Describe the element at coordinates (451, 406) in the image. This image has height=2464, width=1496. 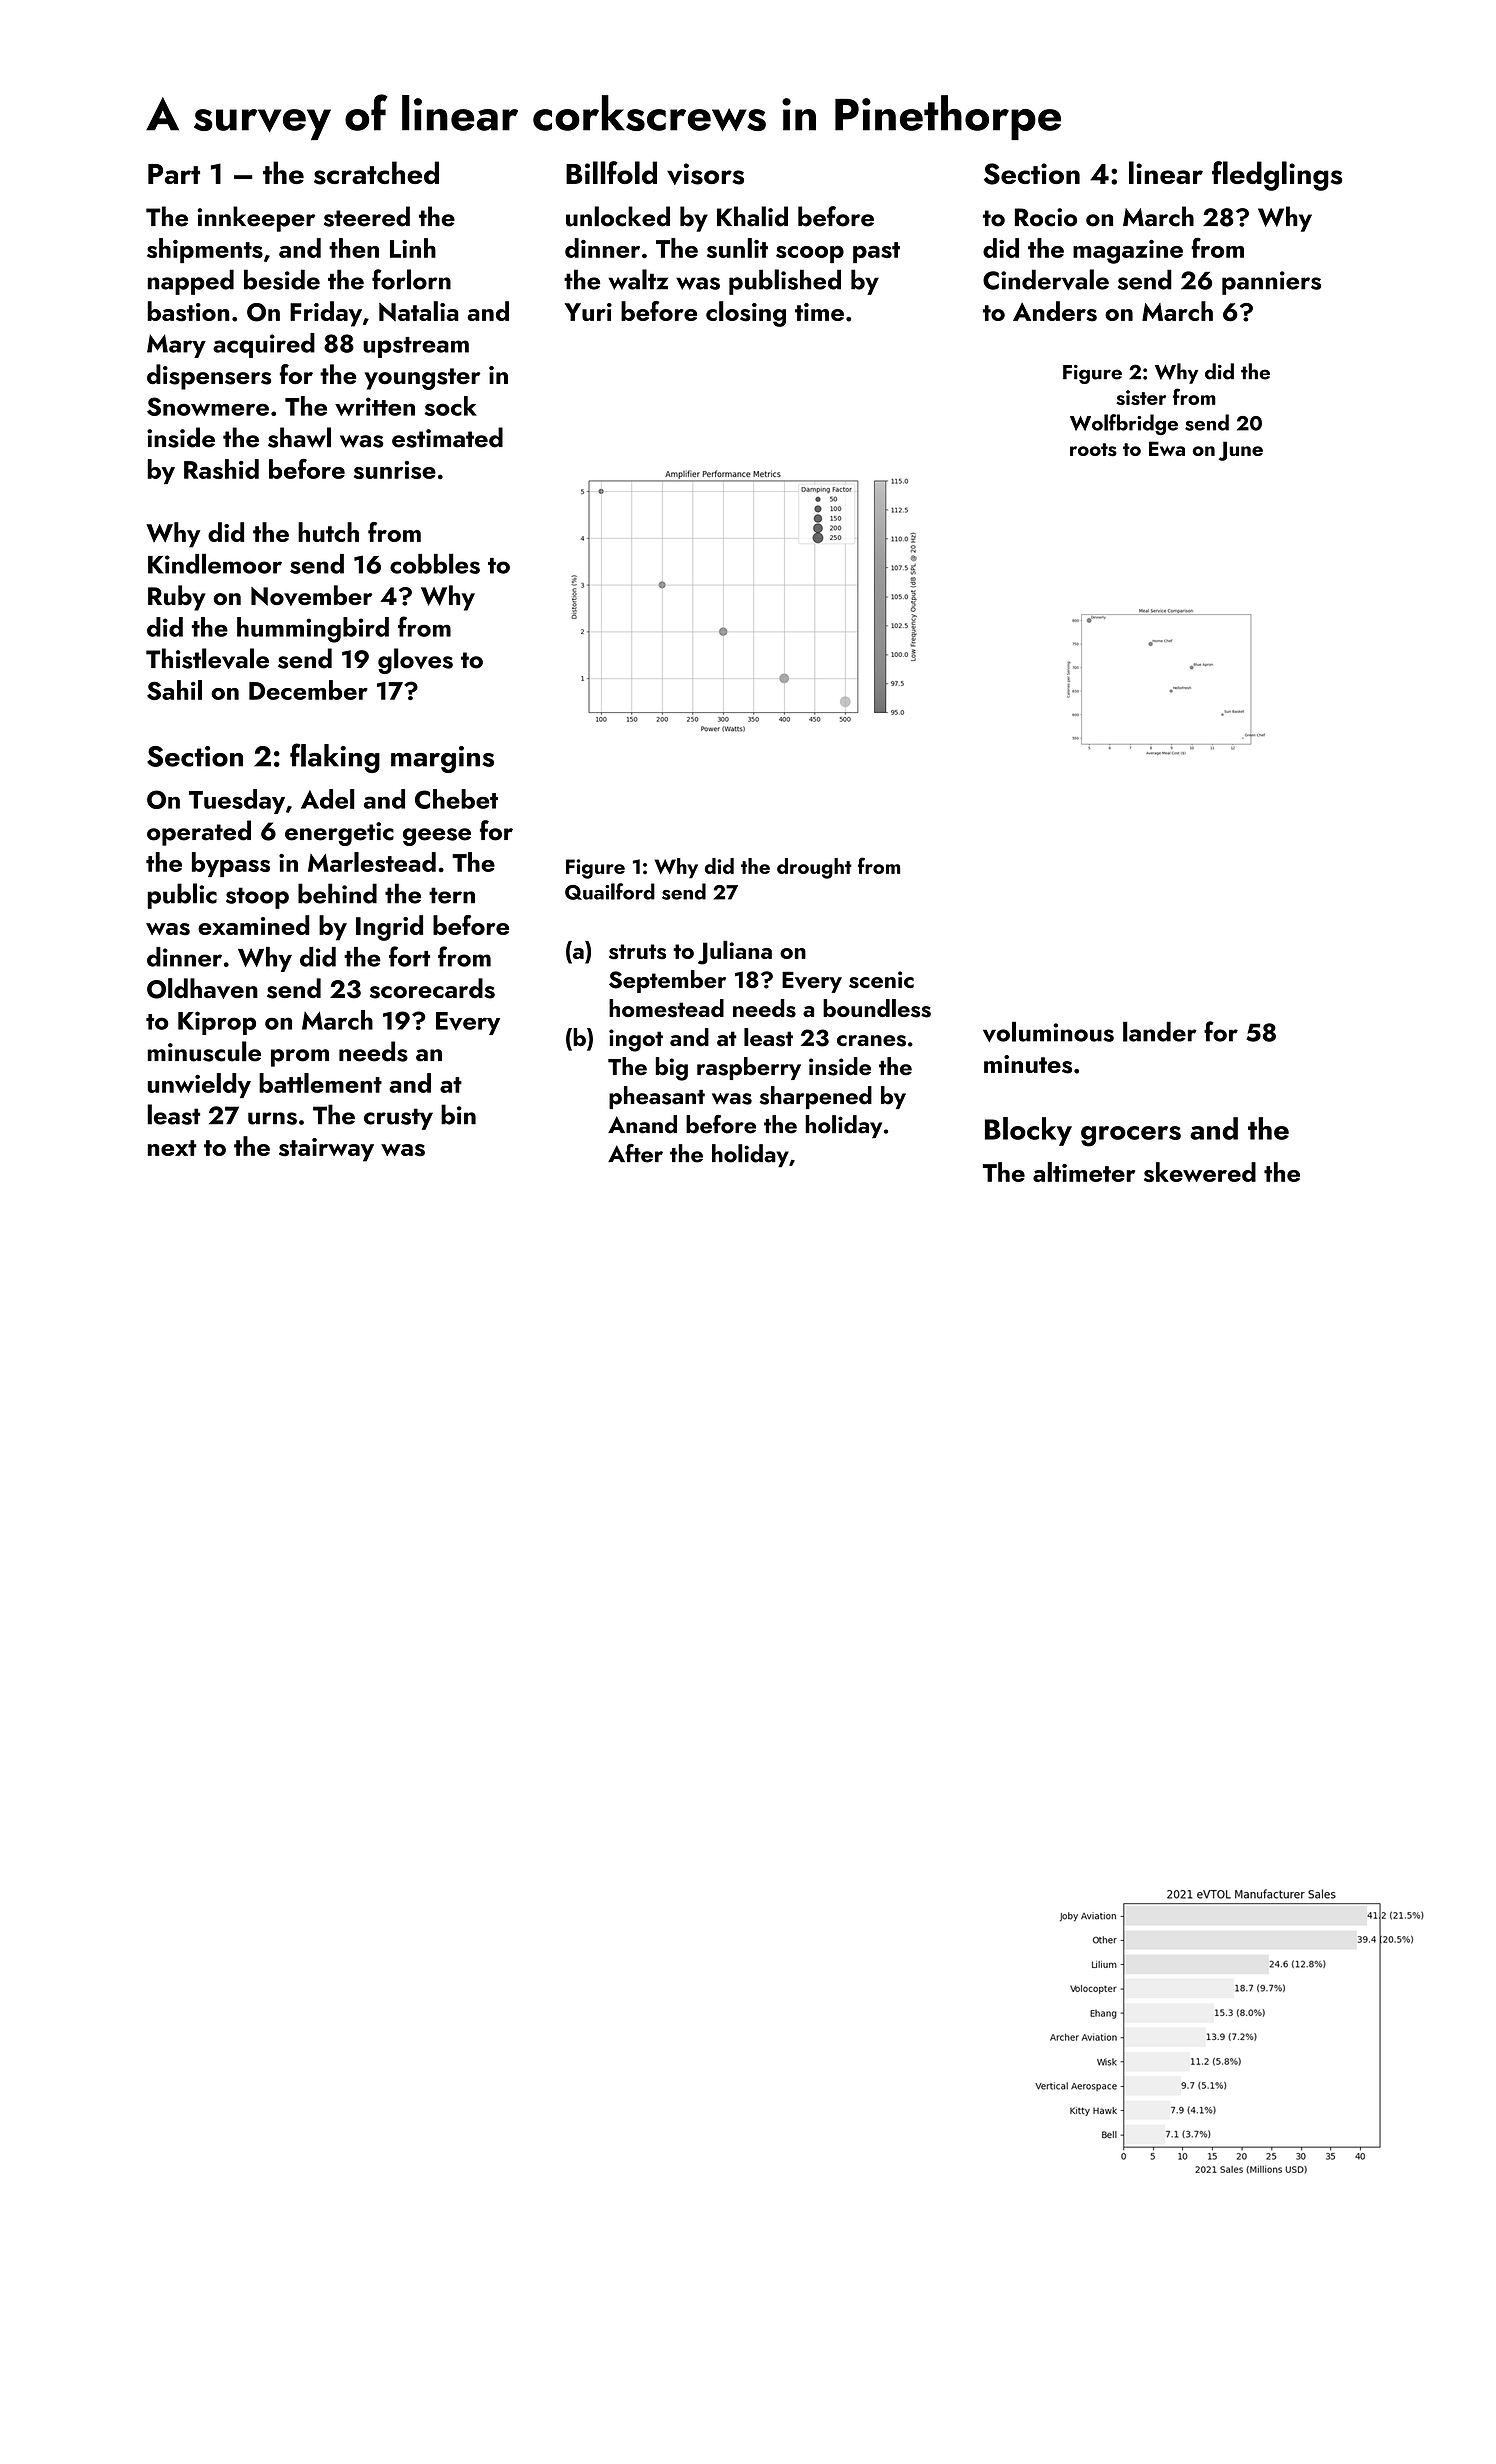
I see `sock` at that location.
